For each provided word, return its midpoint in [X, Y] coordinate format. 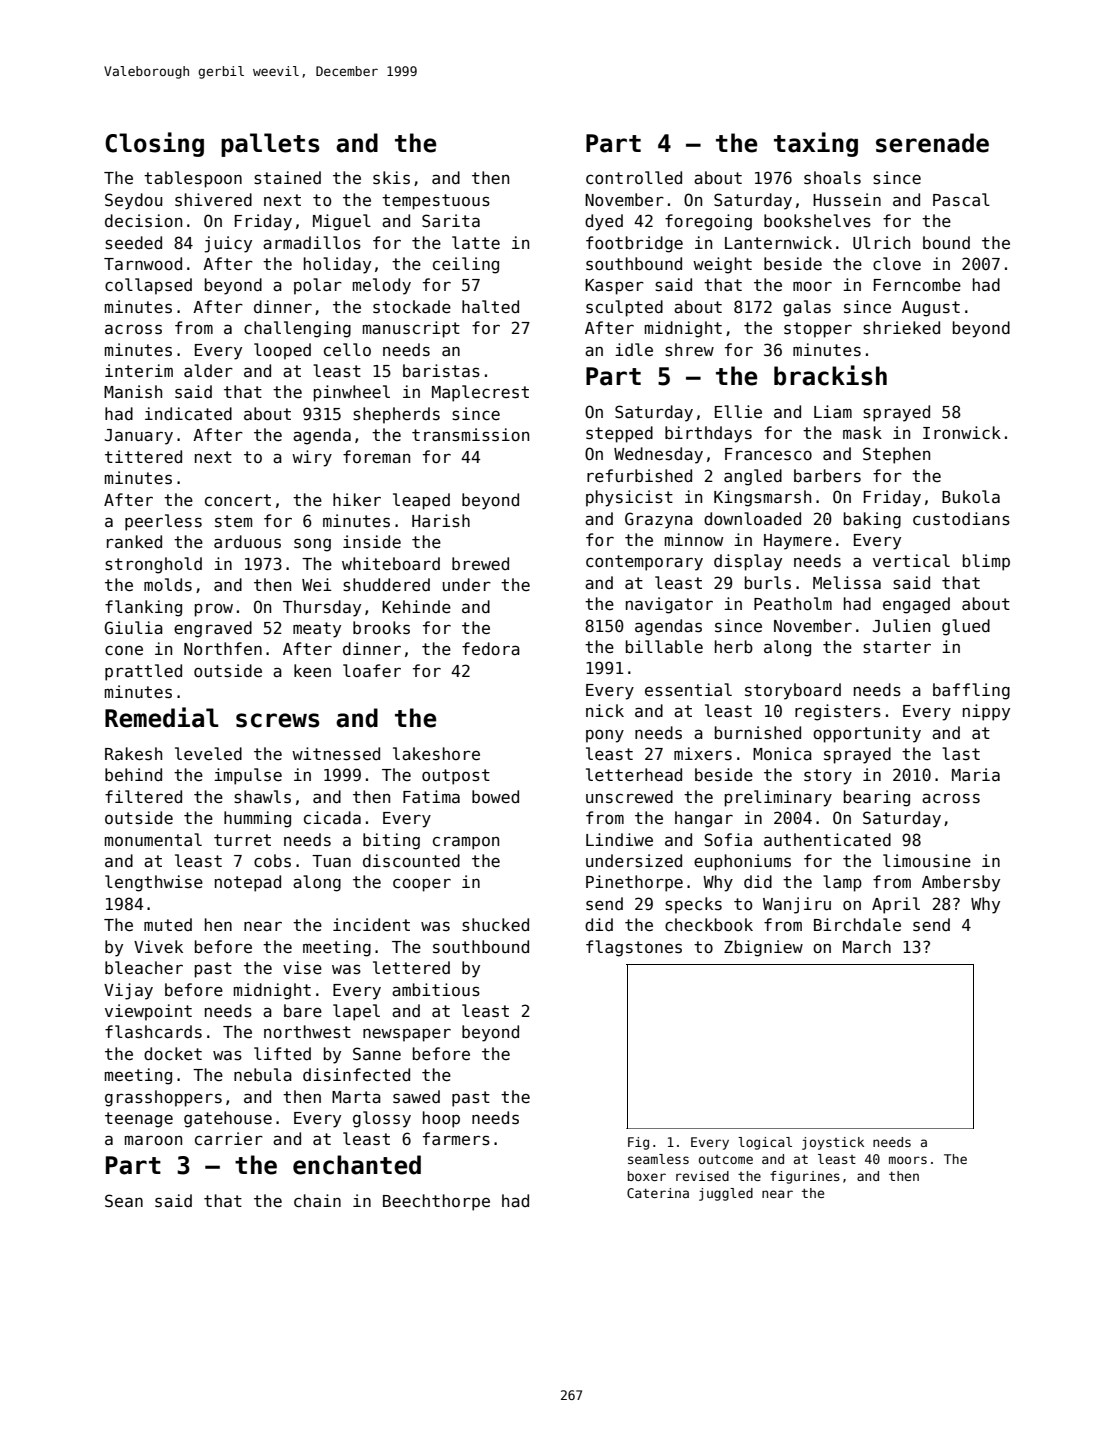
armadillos [312, 243]
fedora [491, 648]
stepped [619, 434]
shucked [495, 925]
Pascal [961, 199]
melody [382, 286]
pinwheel [352, 393]
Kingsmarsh [762, 498]
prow [214, 610]
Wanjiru [797, 905]
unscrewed [629, 796]
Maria [976, 774]
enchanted [357, 1165]
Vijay [128, 991]
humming [257, 819]
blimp [986, 562]
